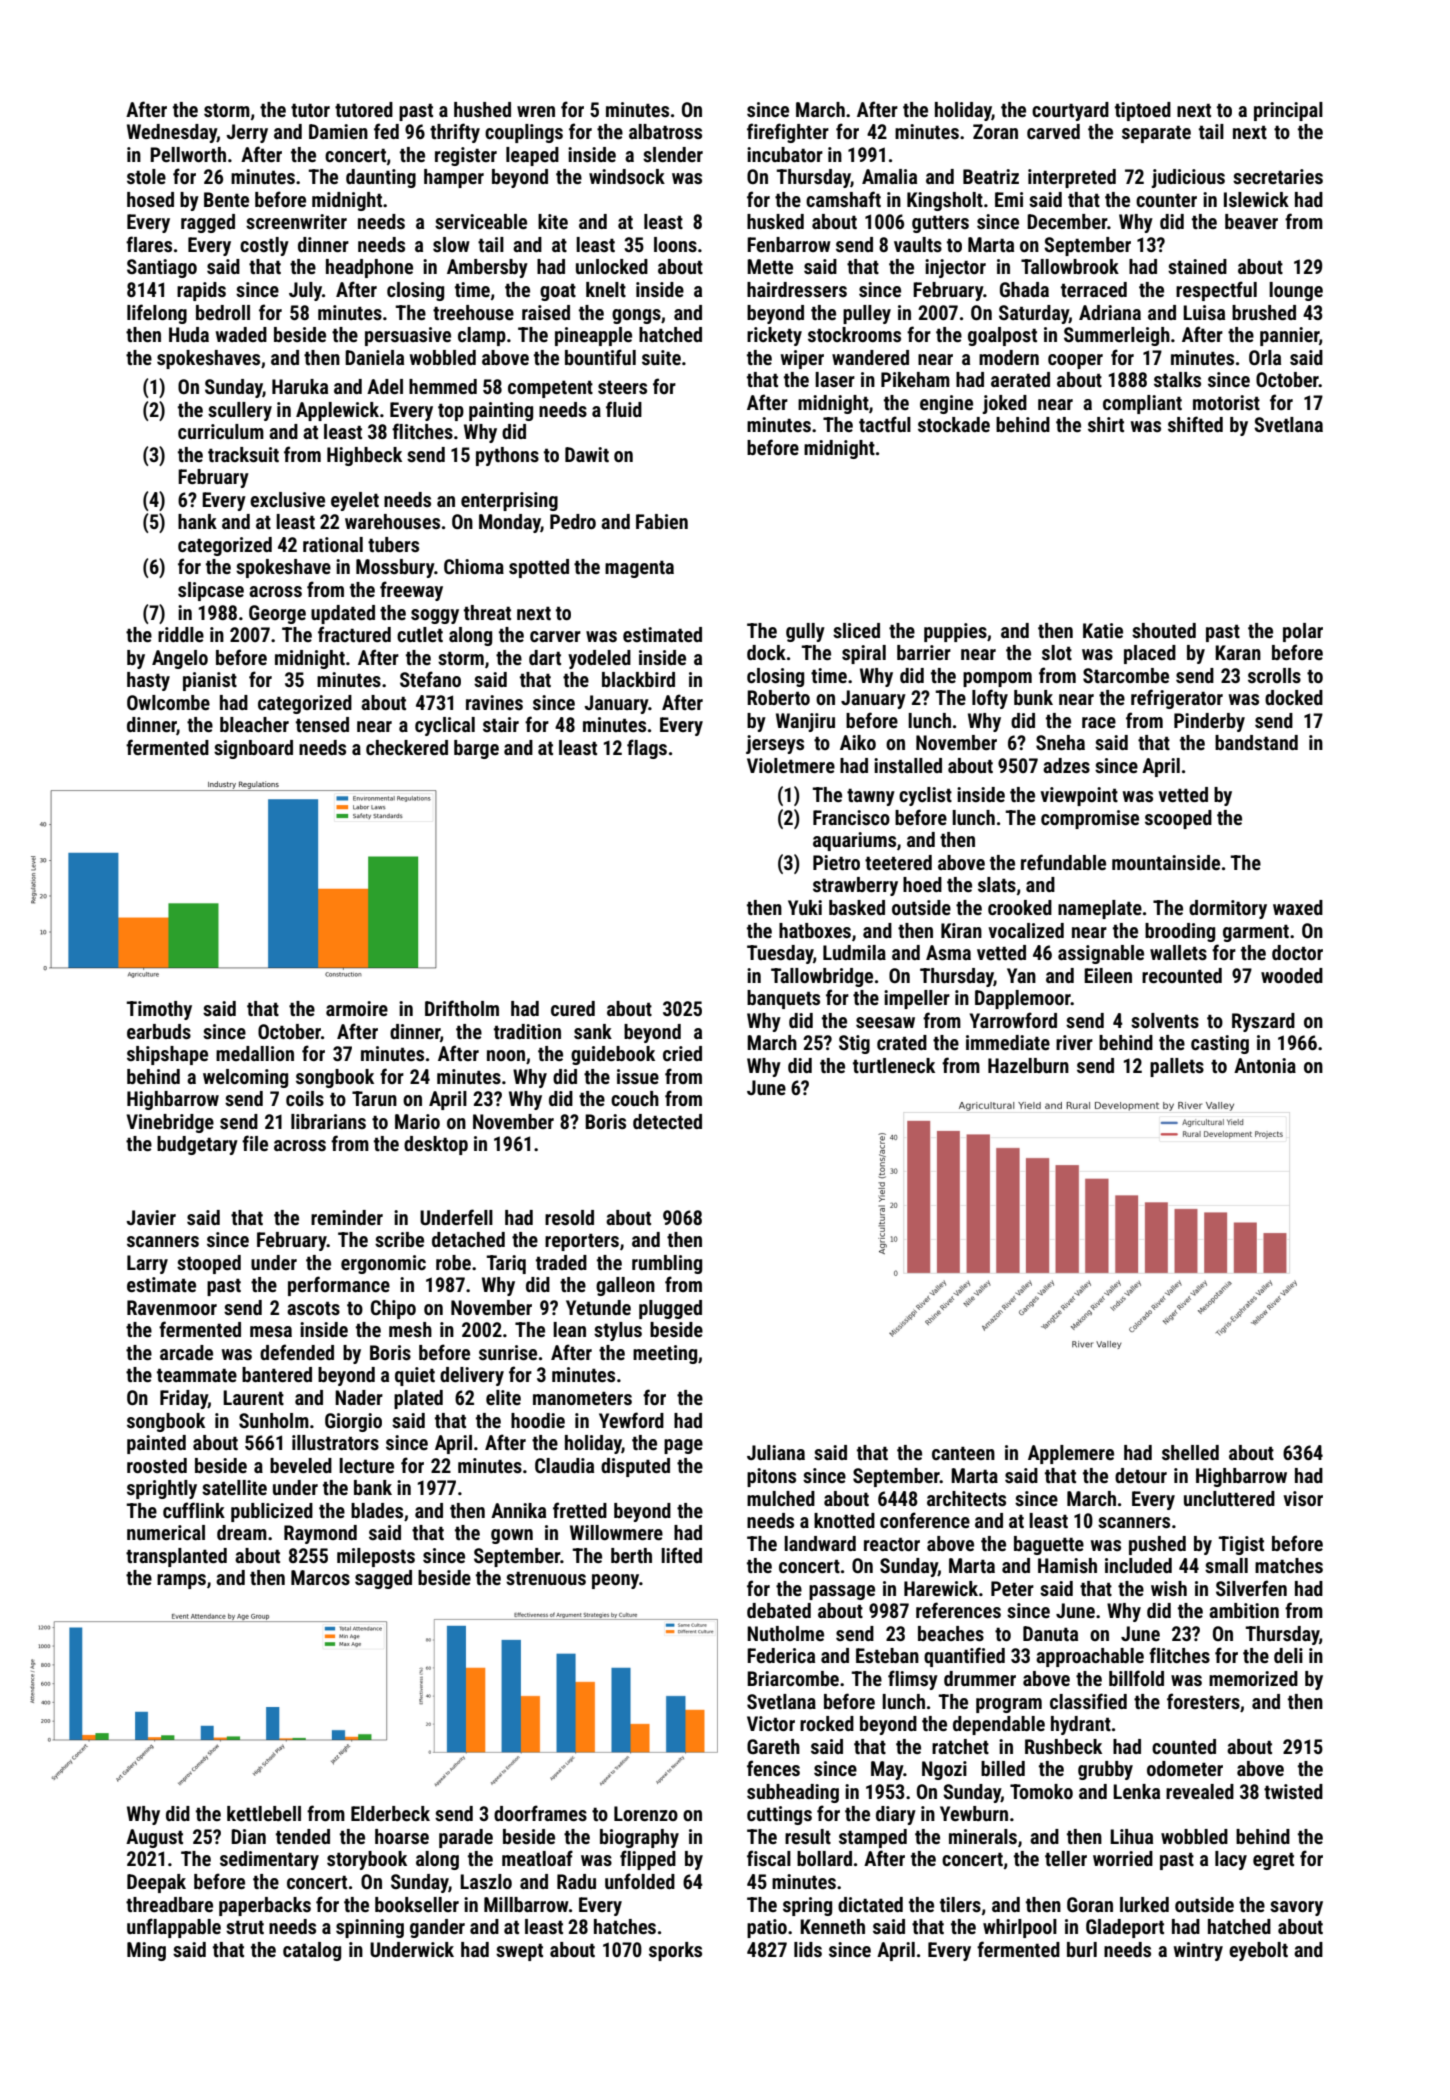 This screenshot has width=1450, height=2100. I want to click on Haruka, so click(300, 386).
